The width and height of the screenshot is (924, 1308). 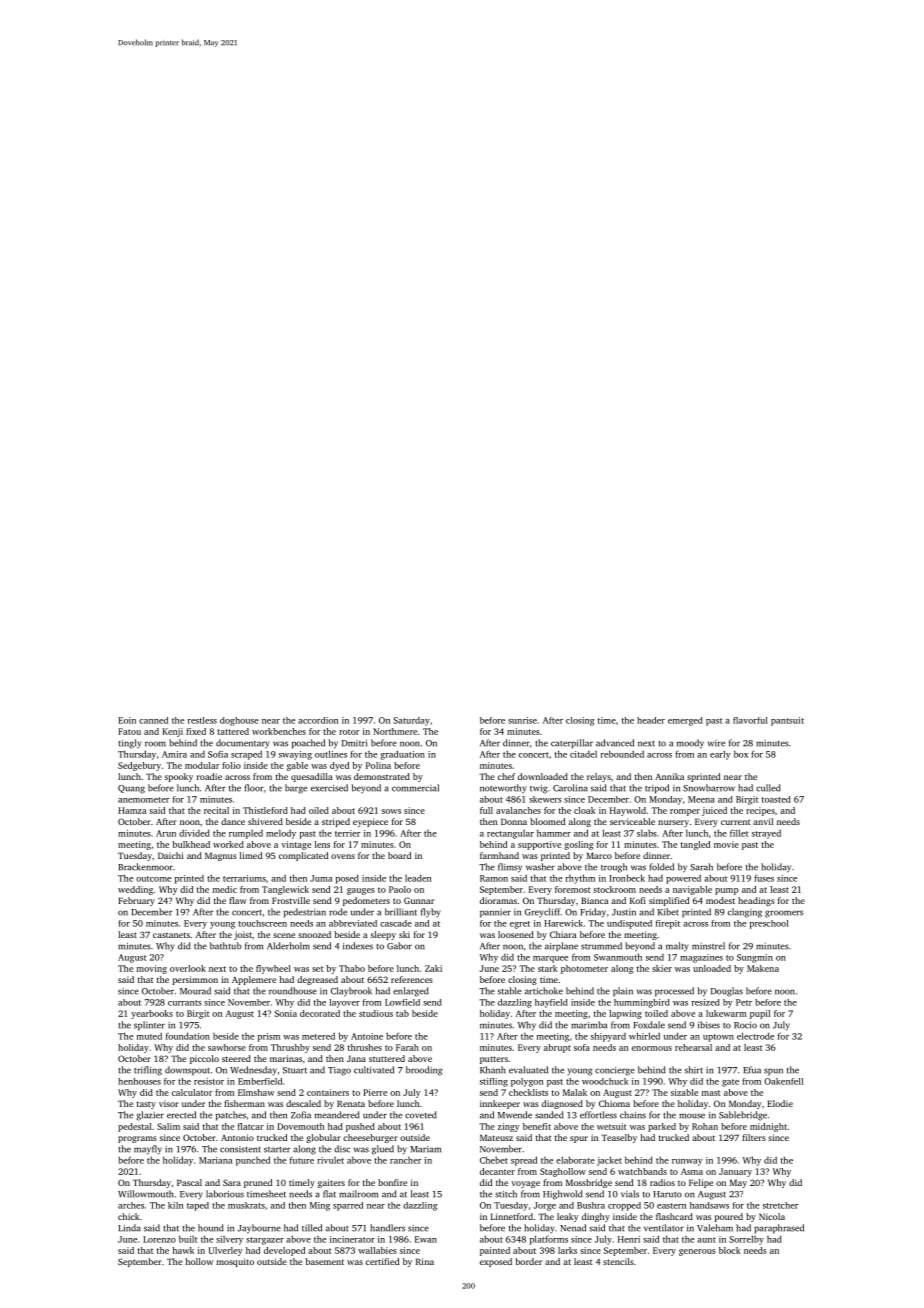 What do you see at coordinates (400, 889) in the screenshot?
I see `Paolo` at bounding box center [400, 889].
